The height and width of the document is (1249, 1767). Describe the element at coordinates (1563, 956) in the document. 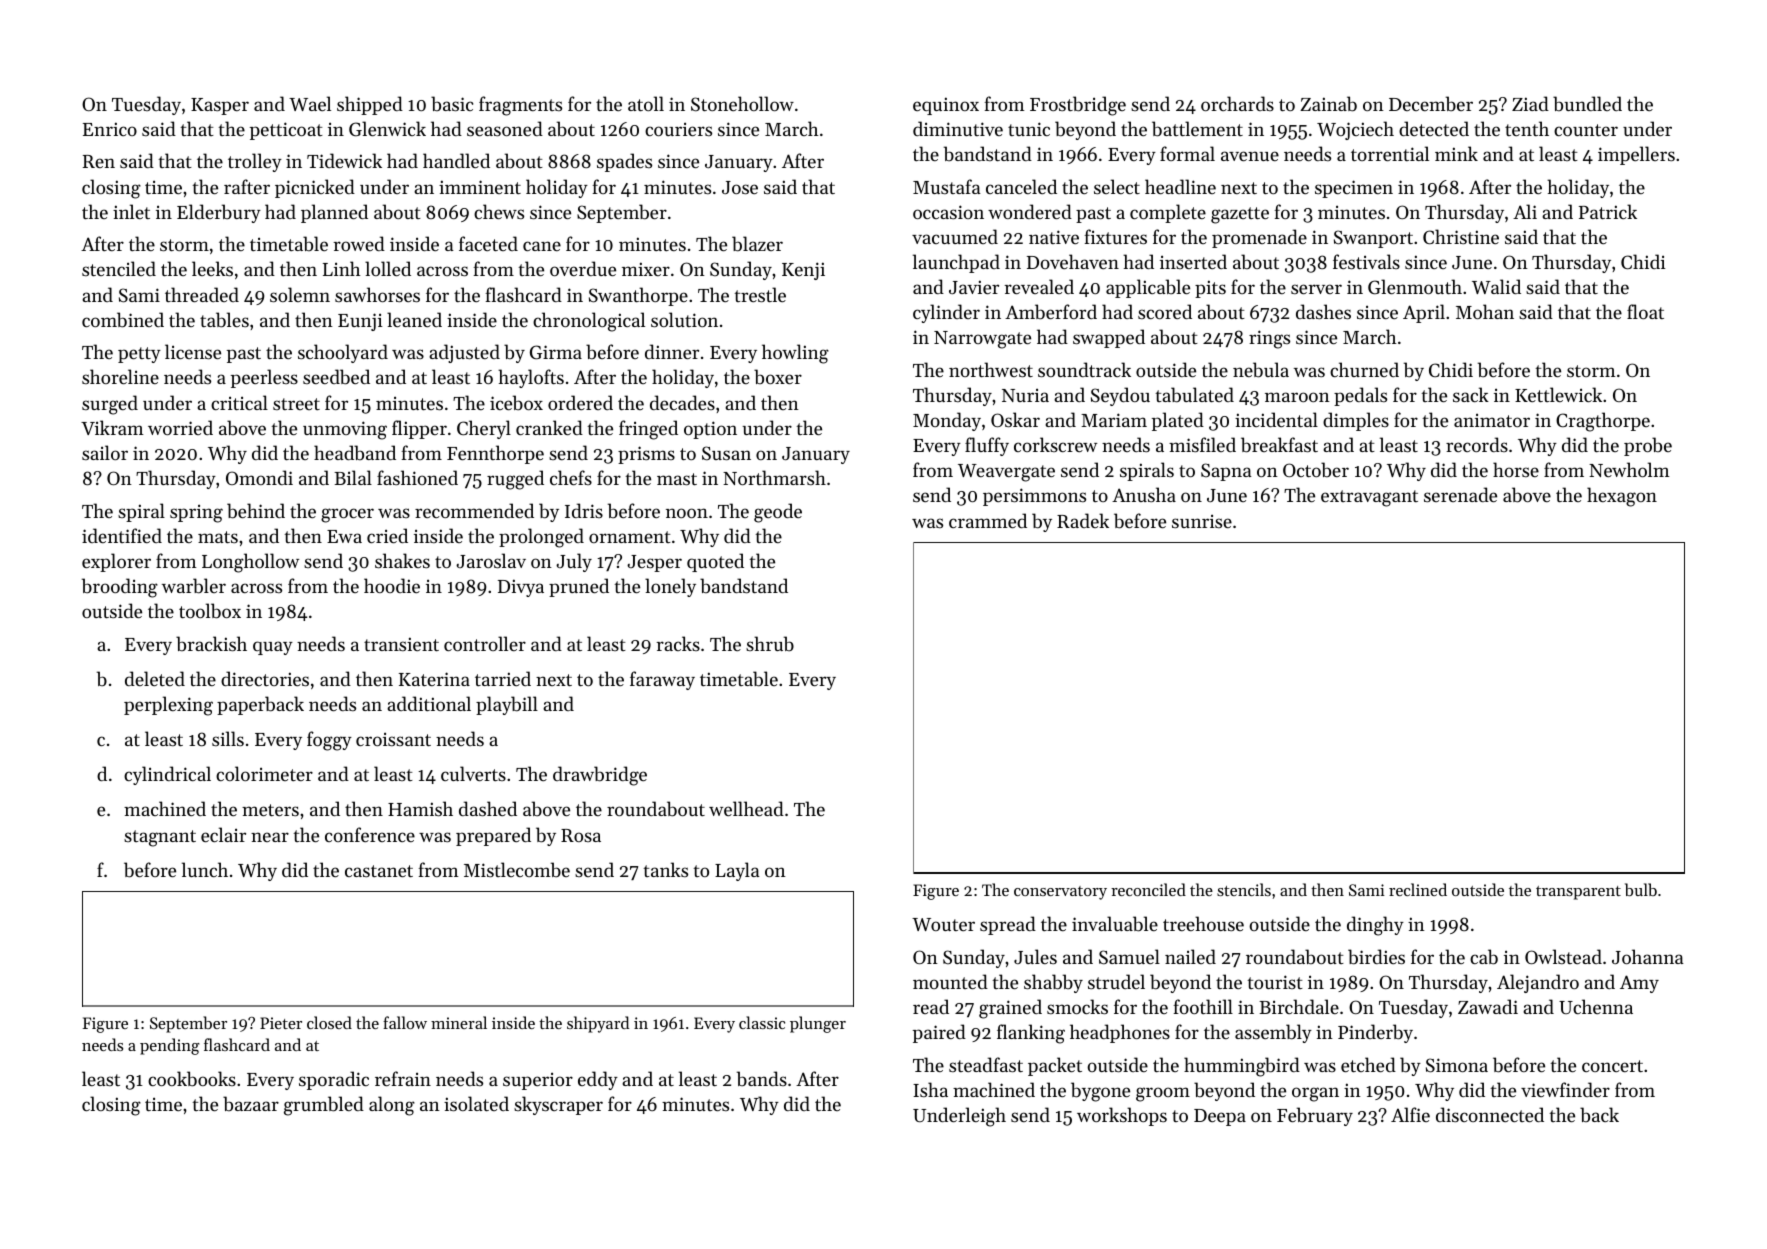

I see `Owlstead` at that location.
